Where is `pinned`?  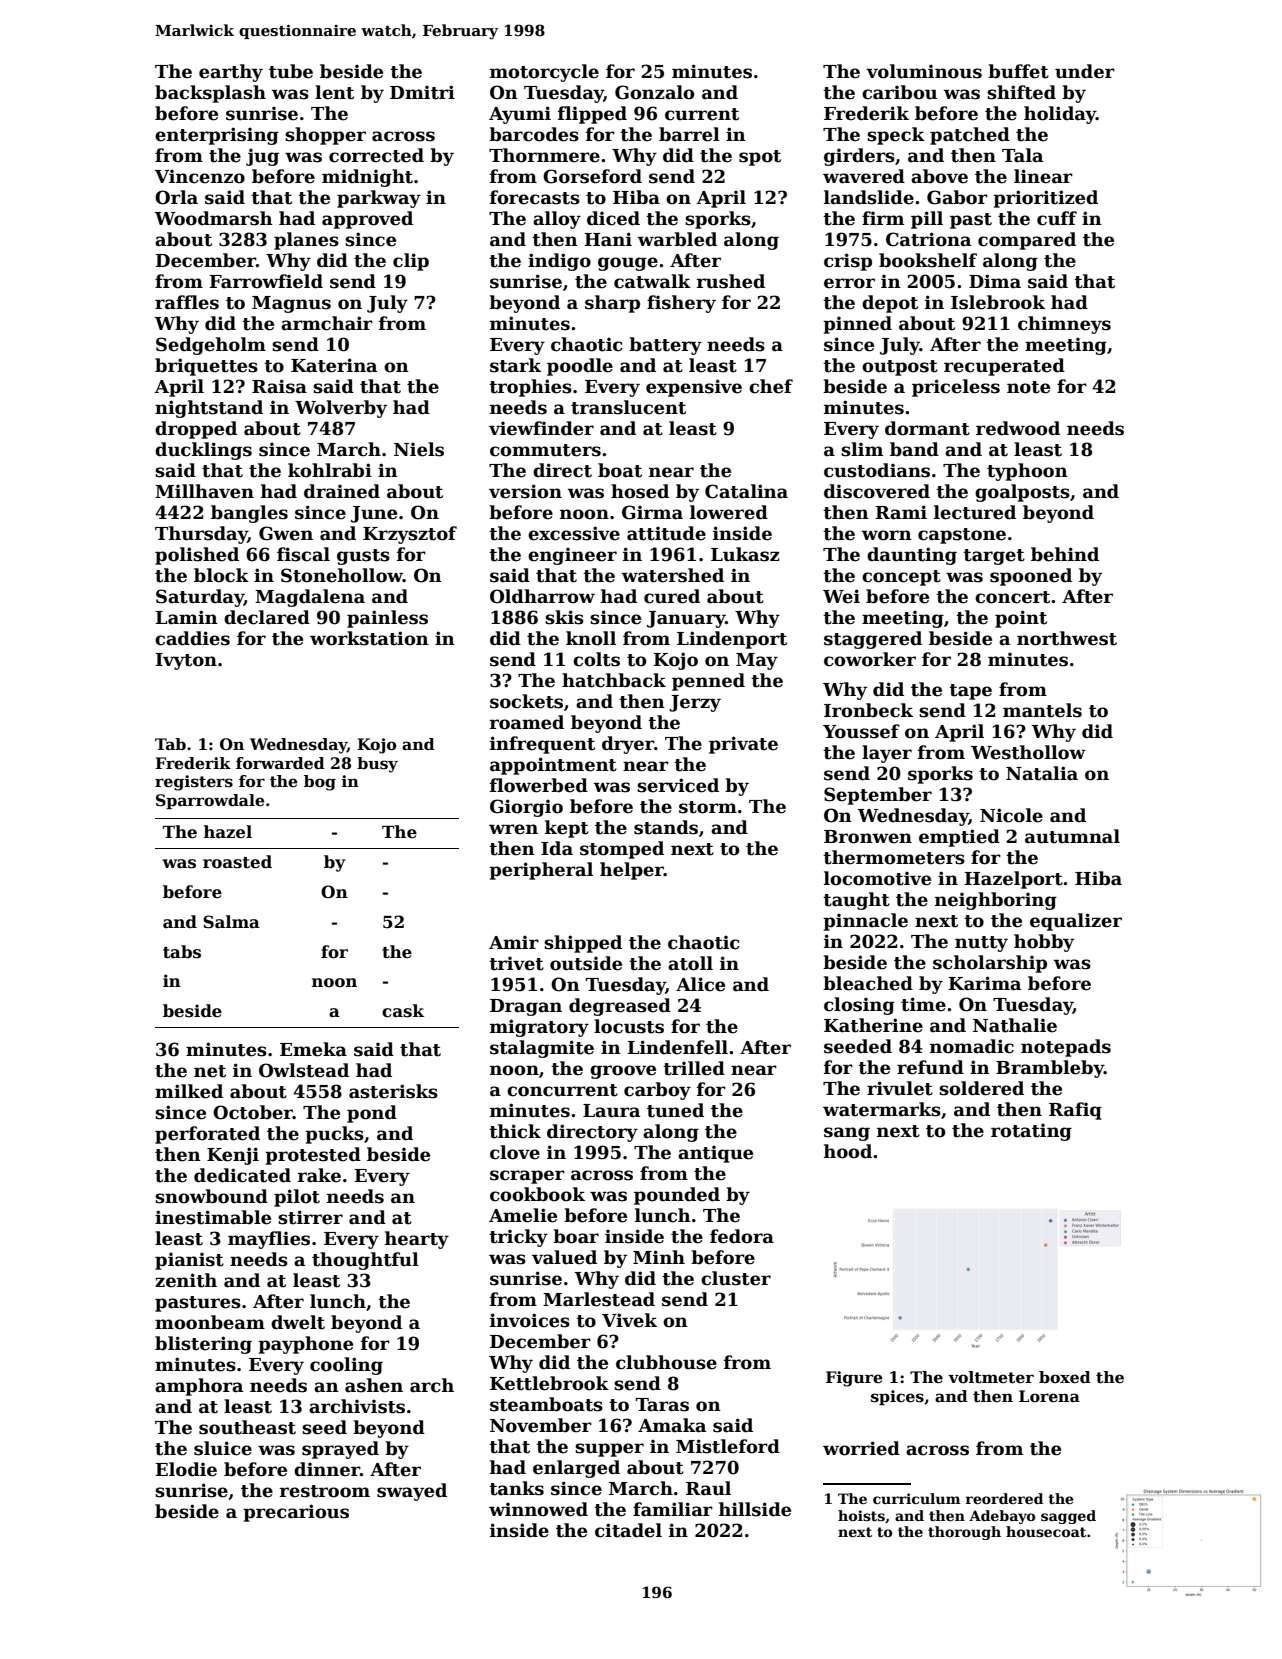 pinned is located at coordinates (857, 325).
